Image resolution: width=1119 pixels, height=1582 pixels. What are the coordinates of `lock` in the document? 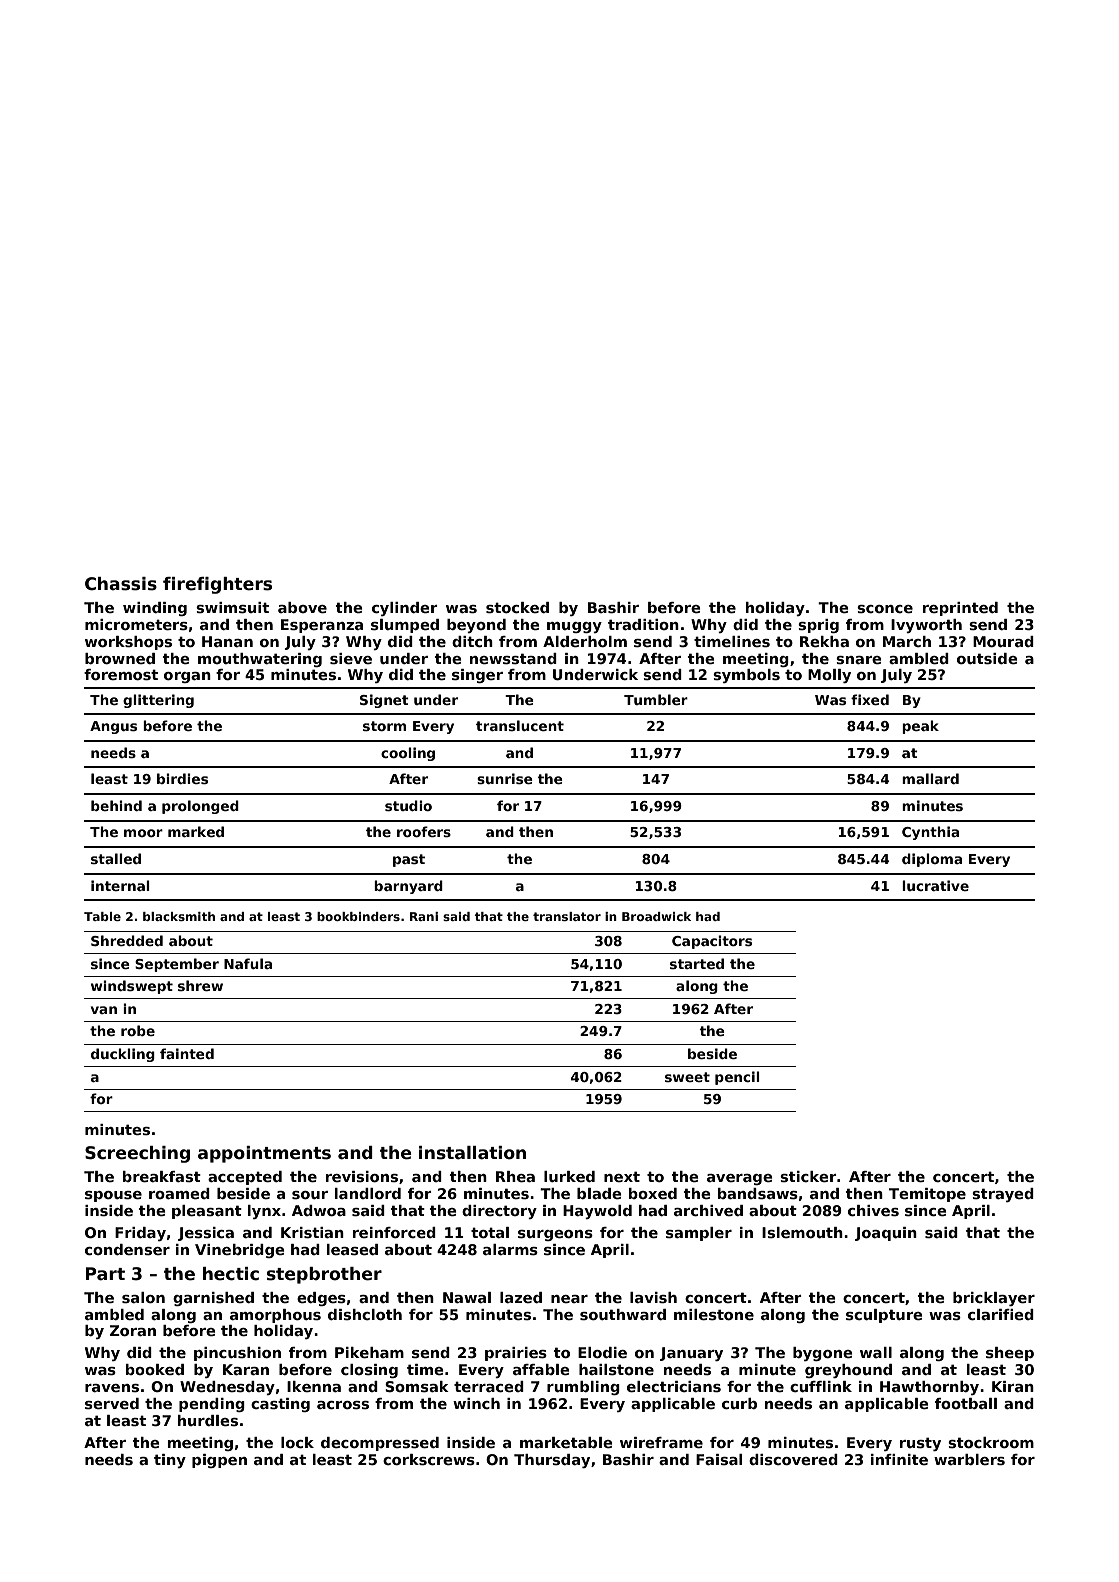 It's located at (297, 1442).
